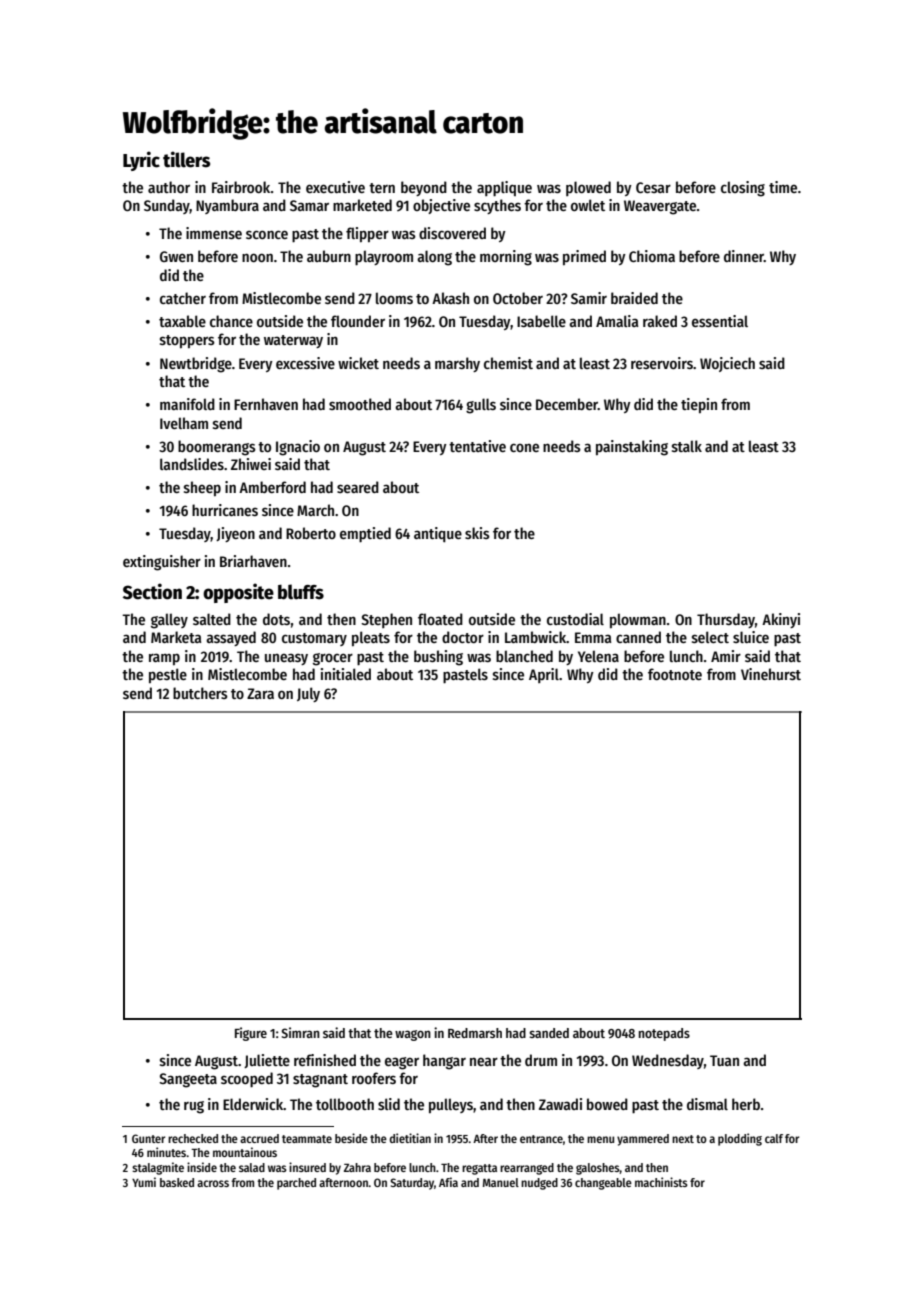  Describe the element at coordinates (652, 256) in the screenshot. I see `Chioma` at that location.
